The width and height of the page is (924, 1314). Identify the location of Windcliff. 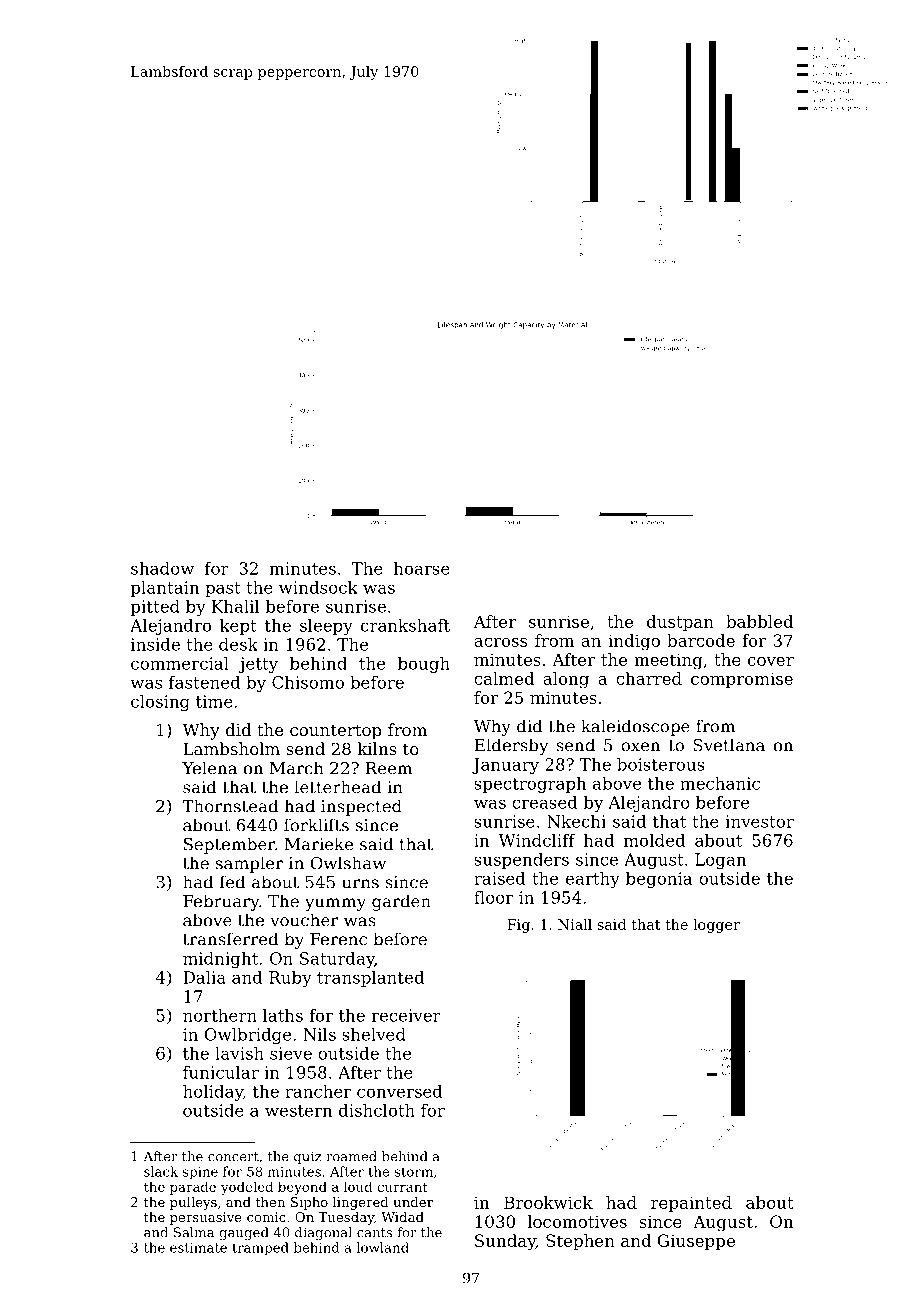
(537, 840).
